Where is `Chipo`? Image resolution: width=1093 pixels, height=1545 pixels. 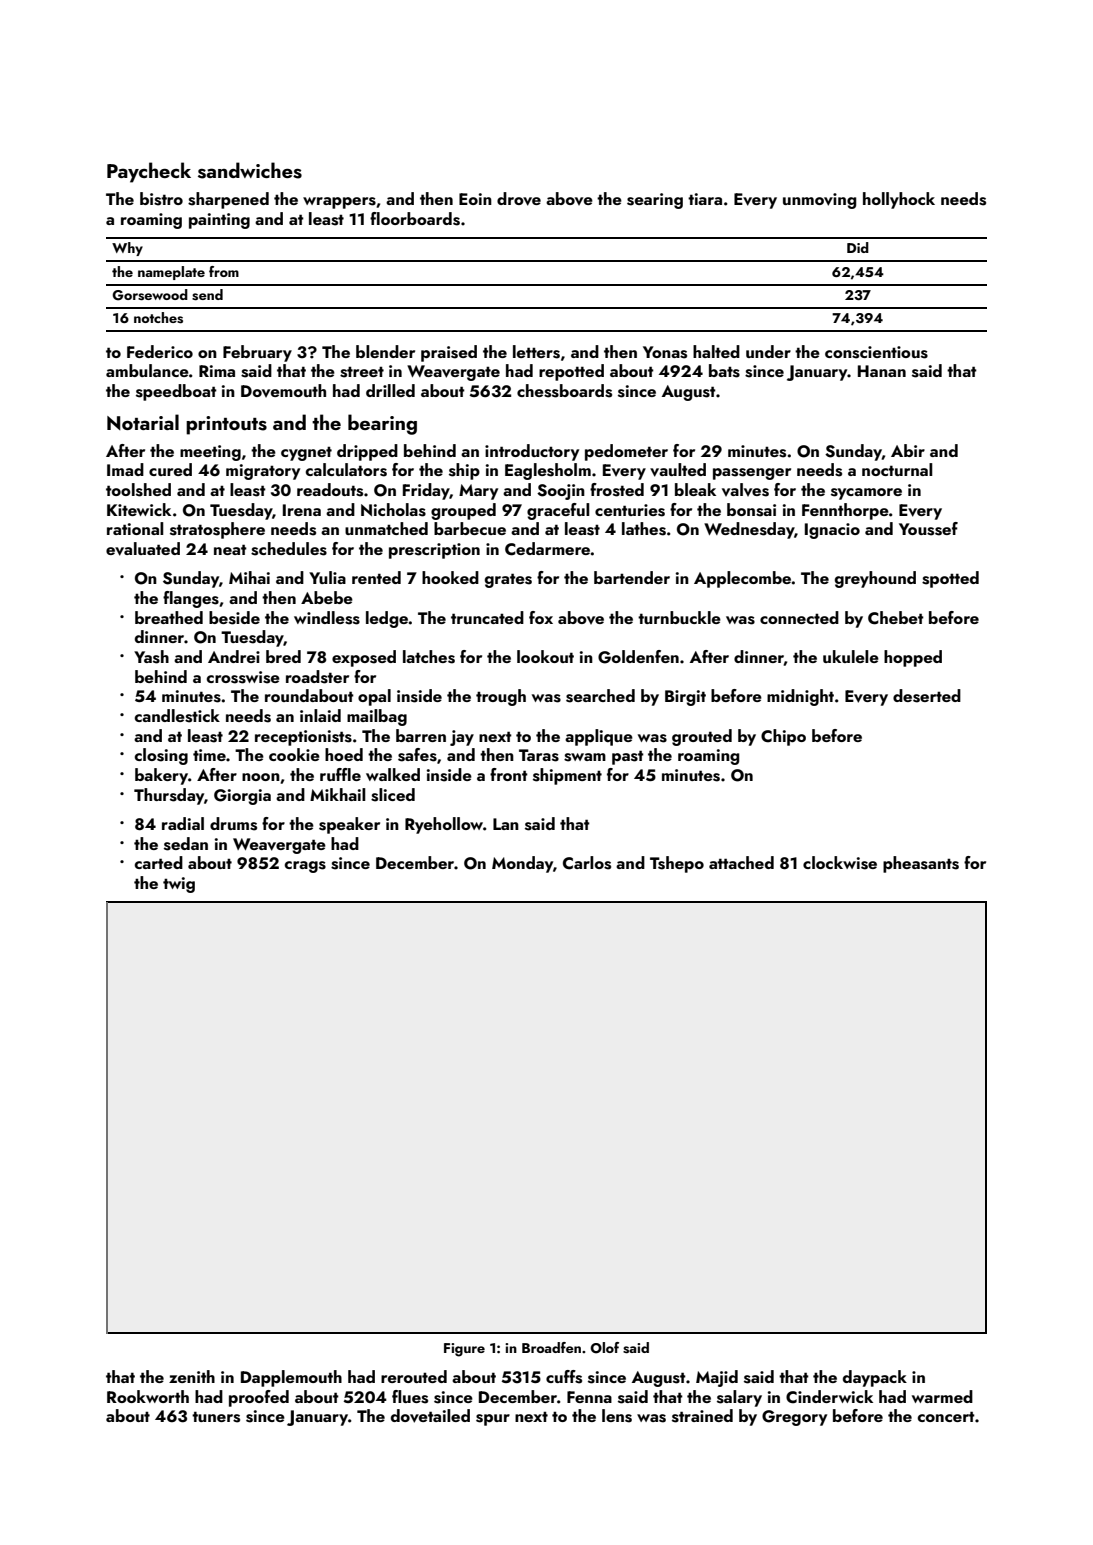
Chipo is located at coordinates (783, 737).
